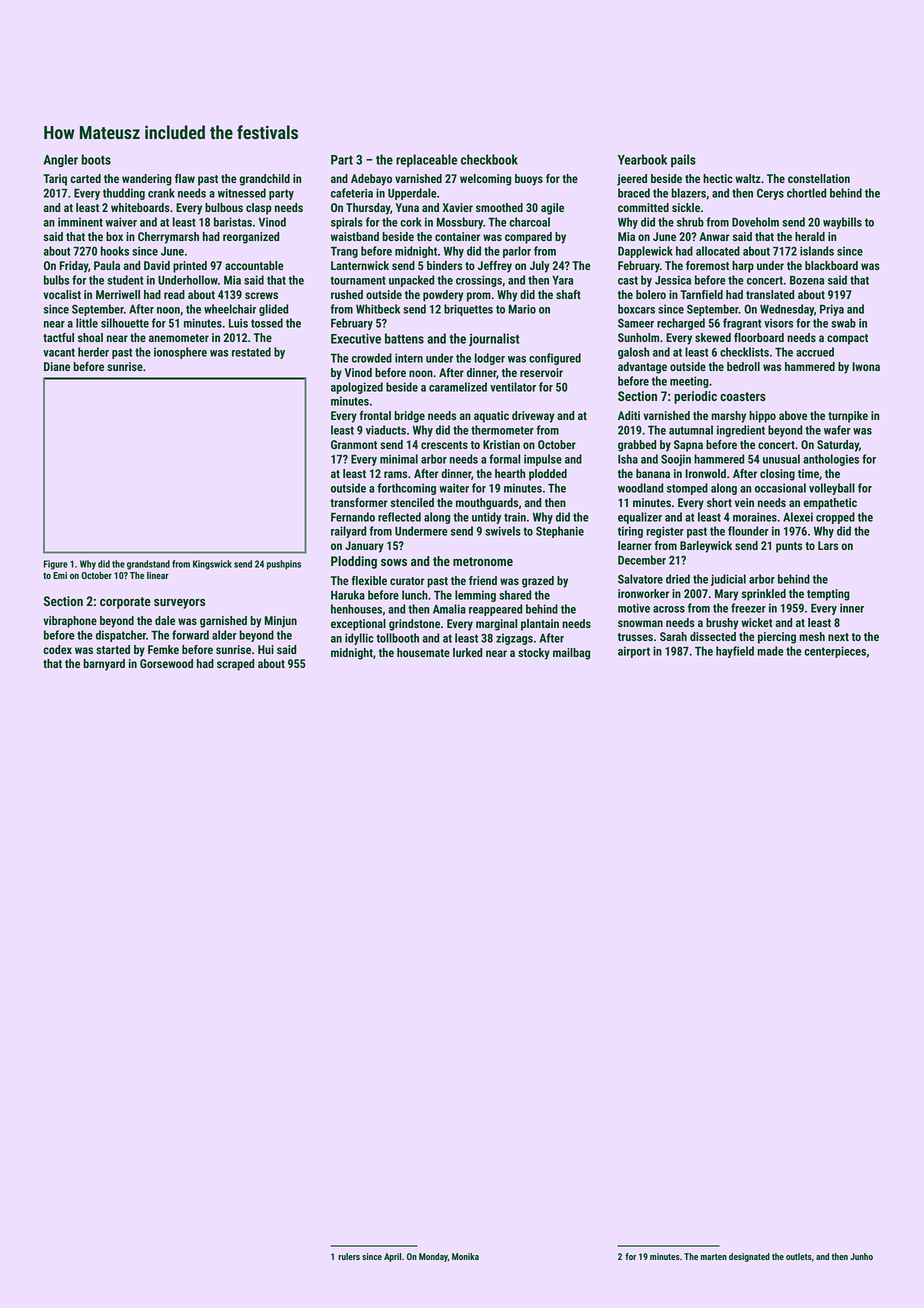 The height and width of the page is (1308, 924). Describe the element at coordinates (861, 1256) in the page. I see `Junho` at that location.
